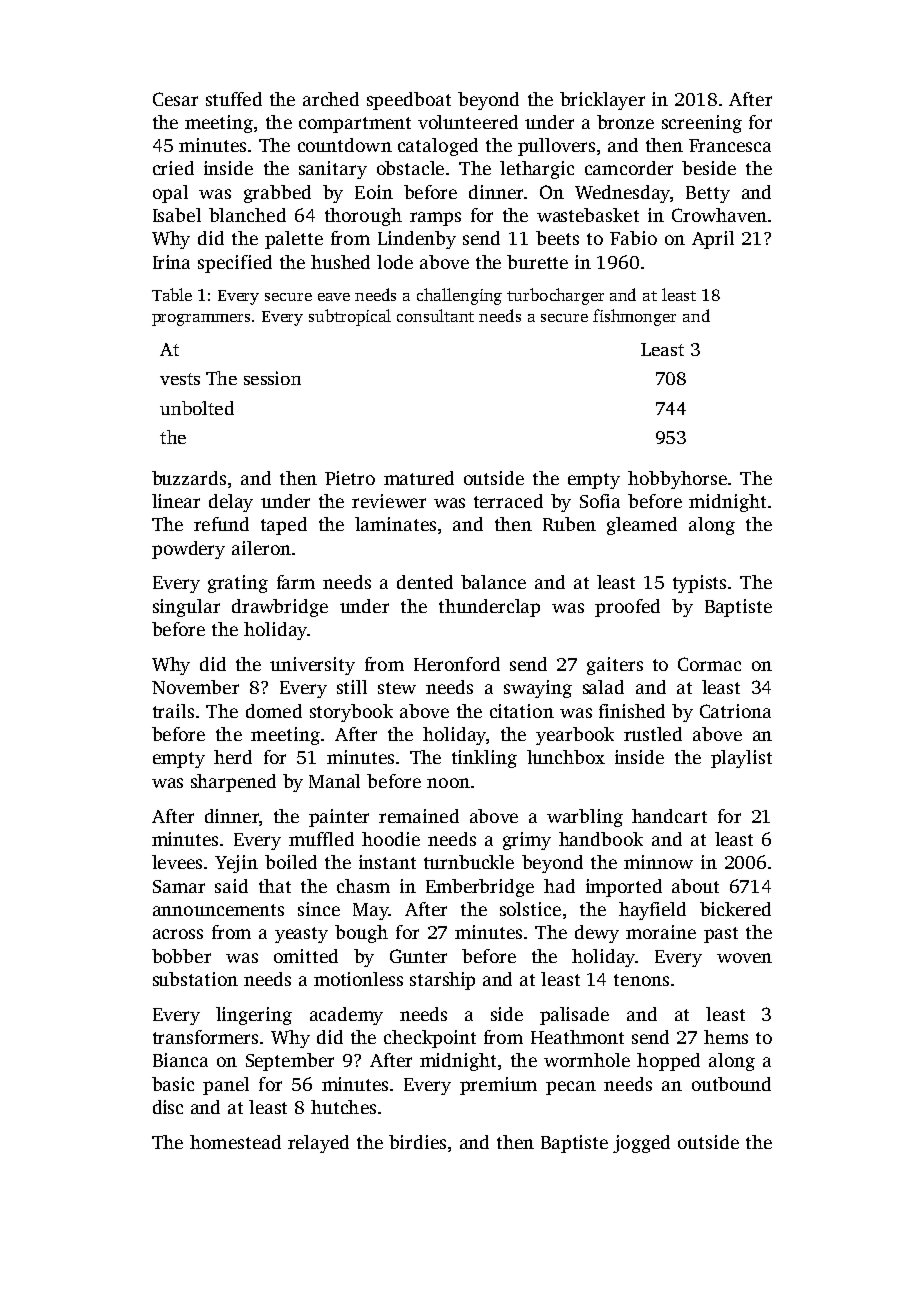 This document has height=1311, width=924. What do you see at coordinates (677, 480) in the document?
I see `hobbyhorse` at bounding box center [677, 480].
